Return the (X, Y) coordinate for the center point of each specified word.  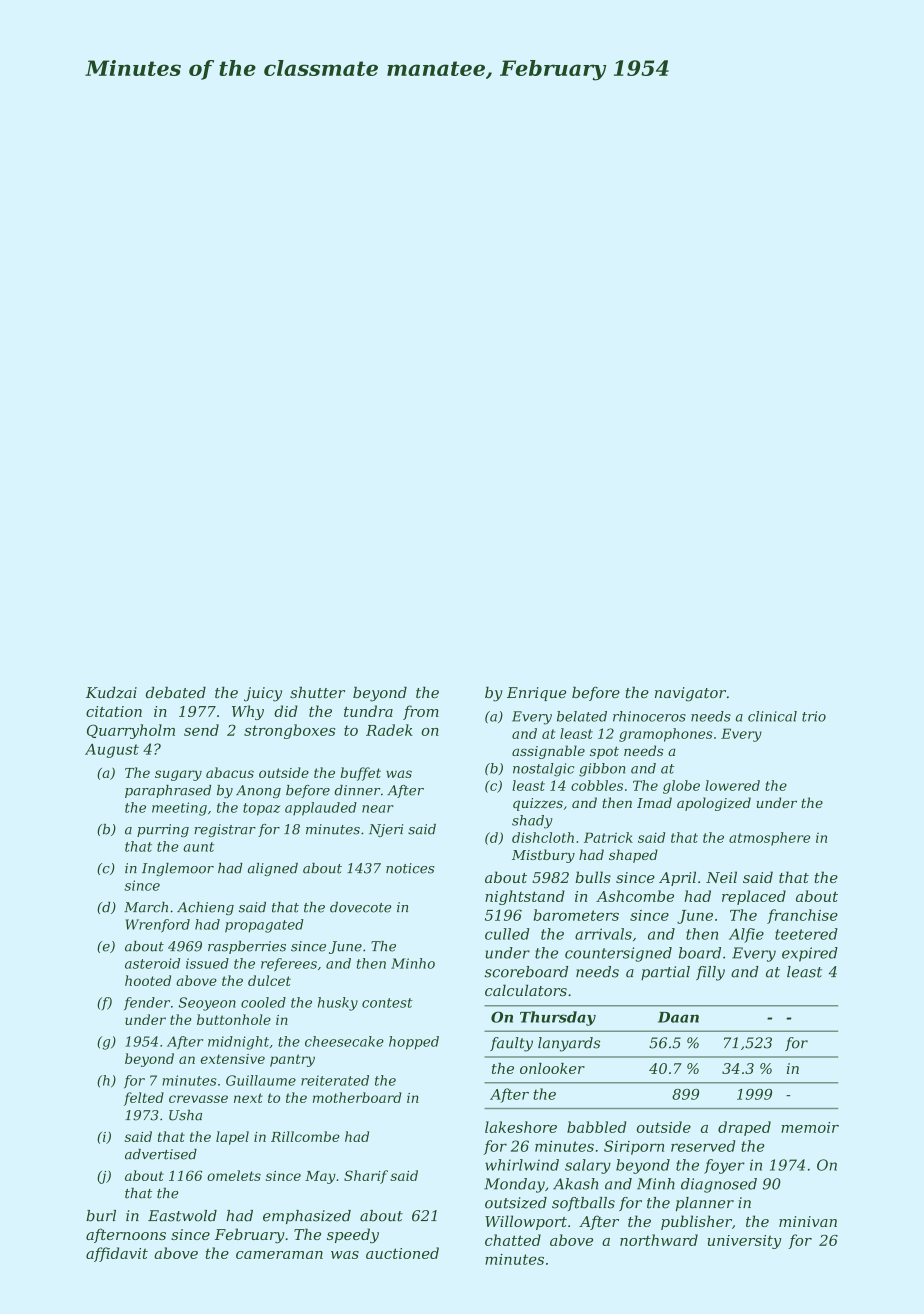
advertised (161, 1154)
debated (176, 692)
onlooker (552, 1068)
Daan (678, 1017)
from (421, 712)
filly (710, 973)
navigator (690, 694)
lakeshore (521, 1127)
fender (147, 1003)
